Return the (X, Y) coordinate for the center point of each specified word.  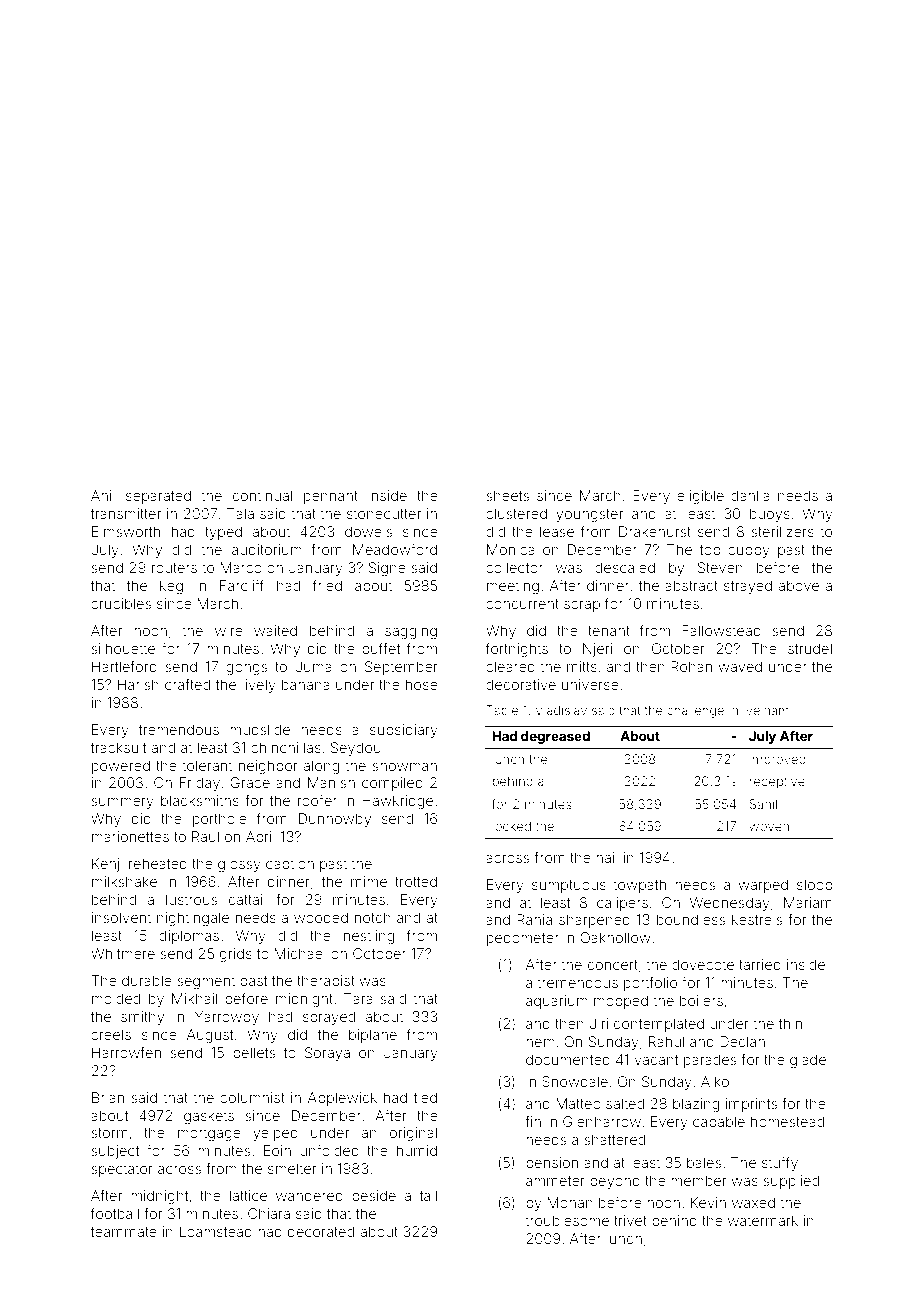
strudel (810, 648)
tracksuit (118, 747)
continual (262, 495)
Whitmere (123, 953)
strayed (748, 587)
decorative (521, 684)
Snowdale (575, 1081)
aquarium (557, 1002)
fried (327, 585)
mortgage (209, 1134)
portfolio (650, 984)
